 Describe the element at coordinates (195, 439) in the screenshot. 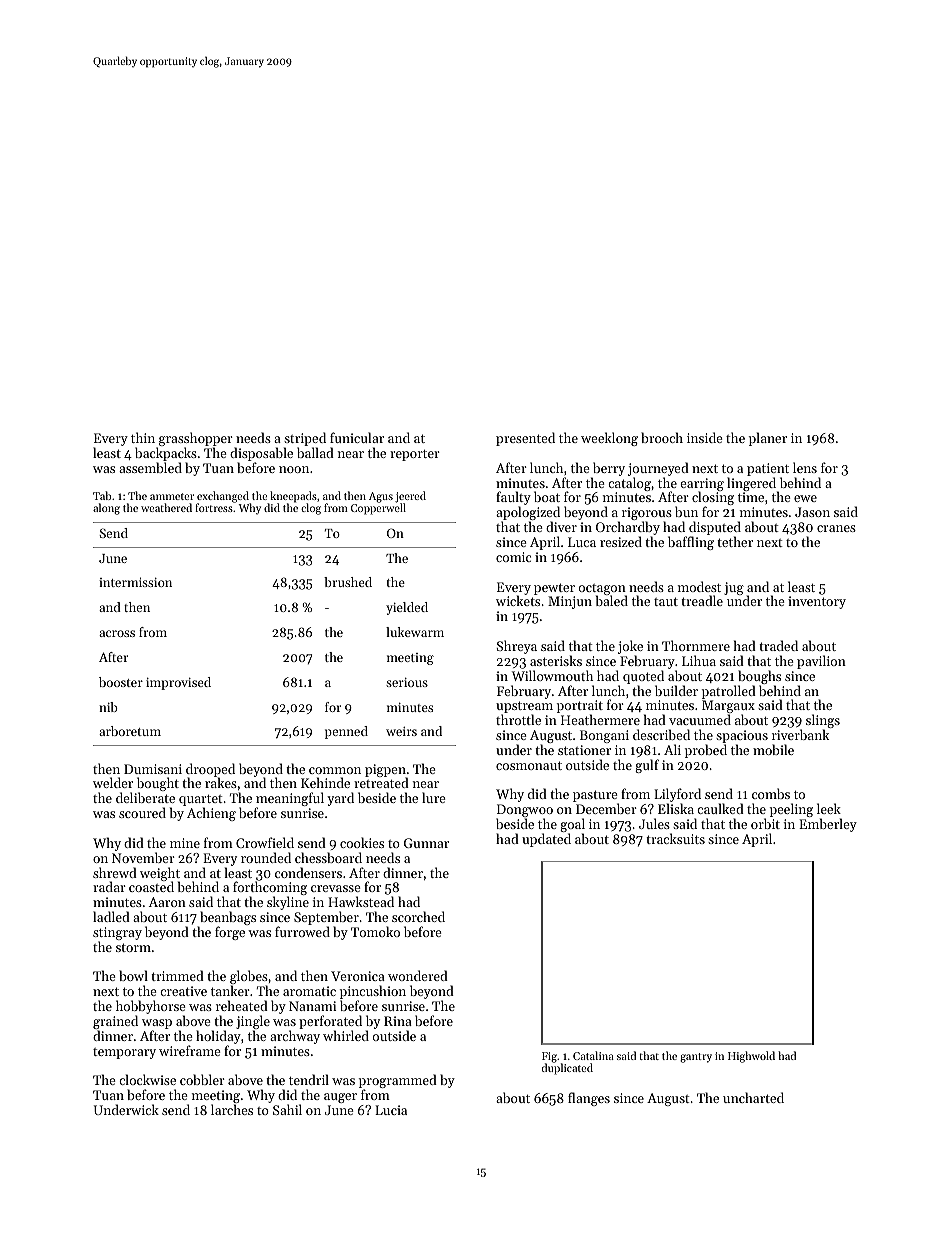

I see `grasshopper` at that location.
